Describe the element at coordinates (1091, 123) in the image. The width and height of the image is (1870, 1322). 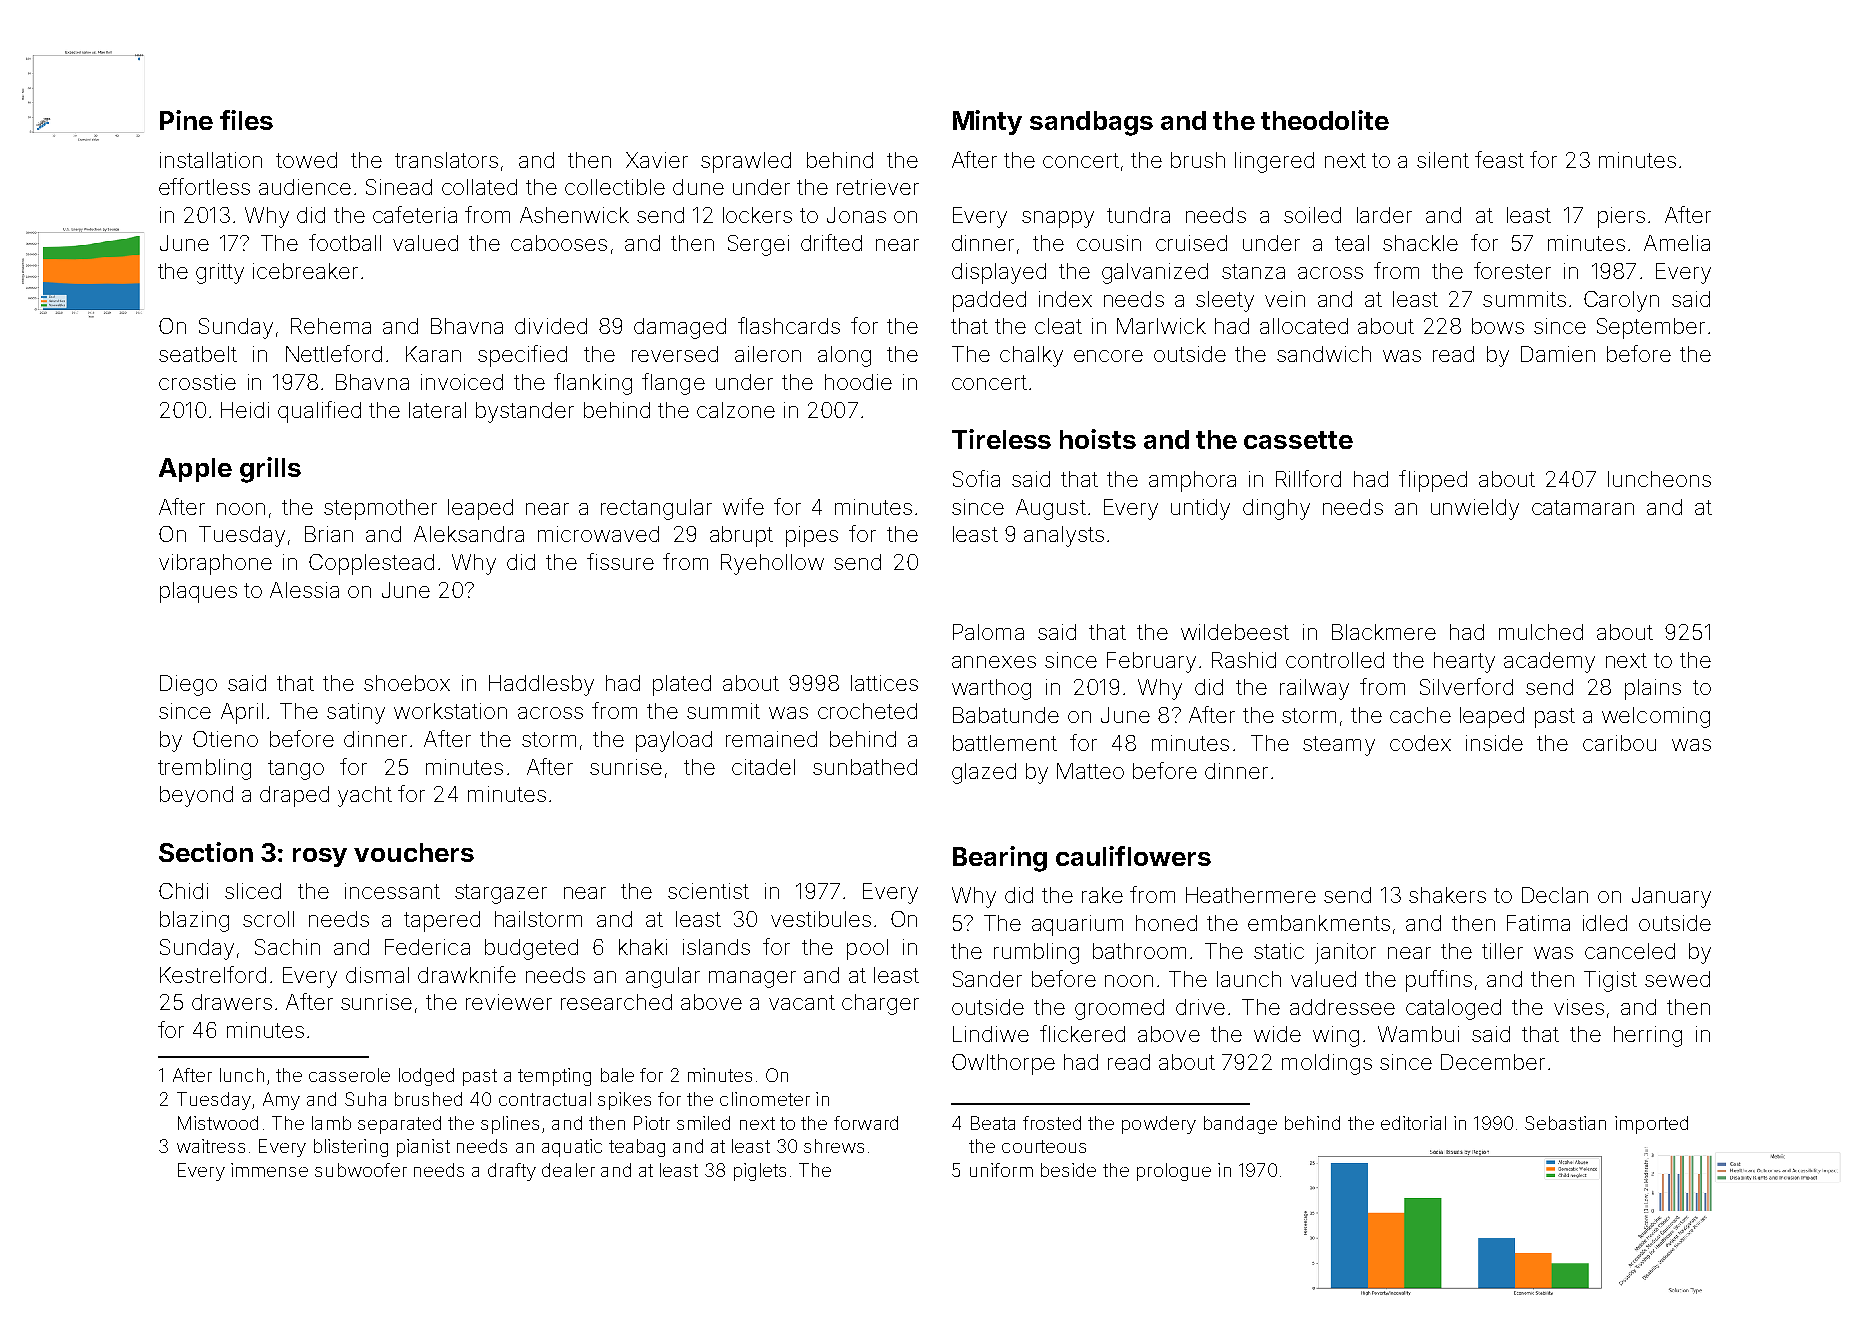
I see `sandbags` at that location.
